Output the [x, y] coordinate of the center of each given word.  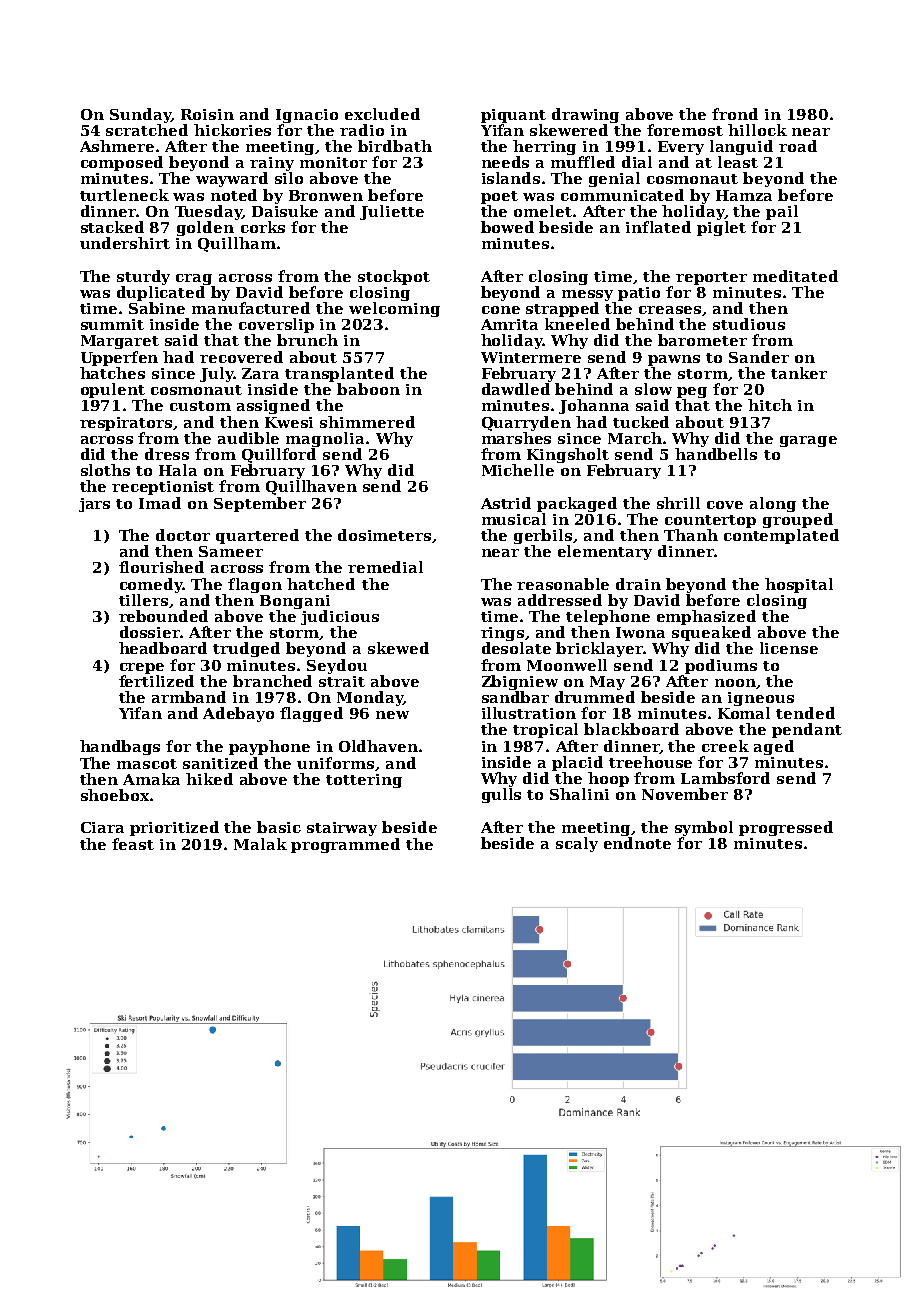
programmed [345, 845]
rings [502, 634]
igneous [761, 699]
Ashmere [117, 146]
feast [133, 844]
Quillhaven [311, 487]
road [798, 146]
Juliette [392, 212]
